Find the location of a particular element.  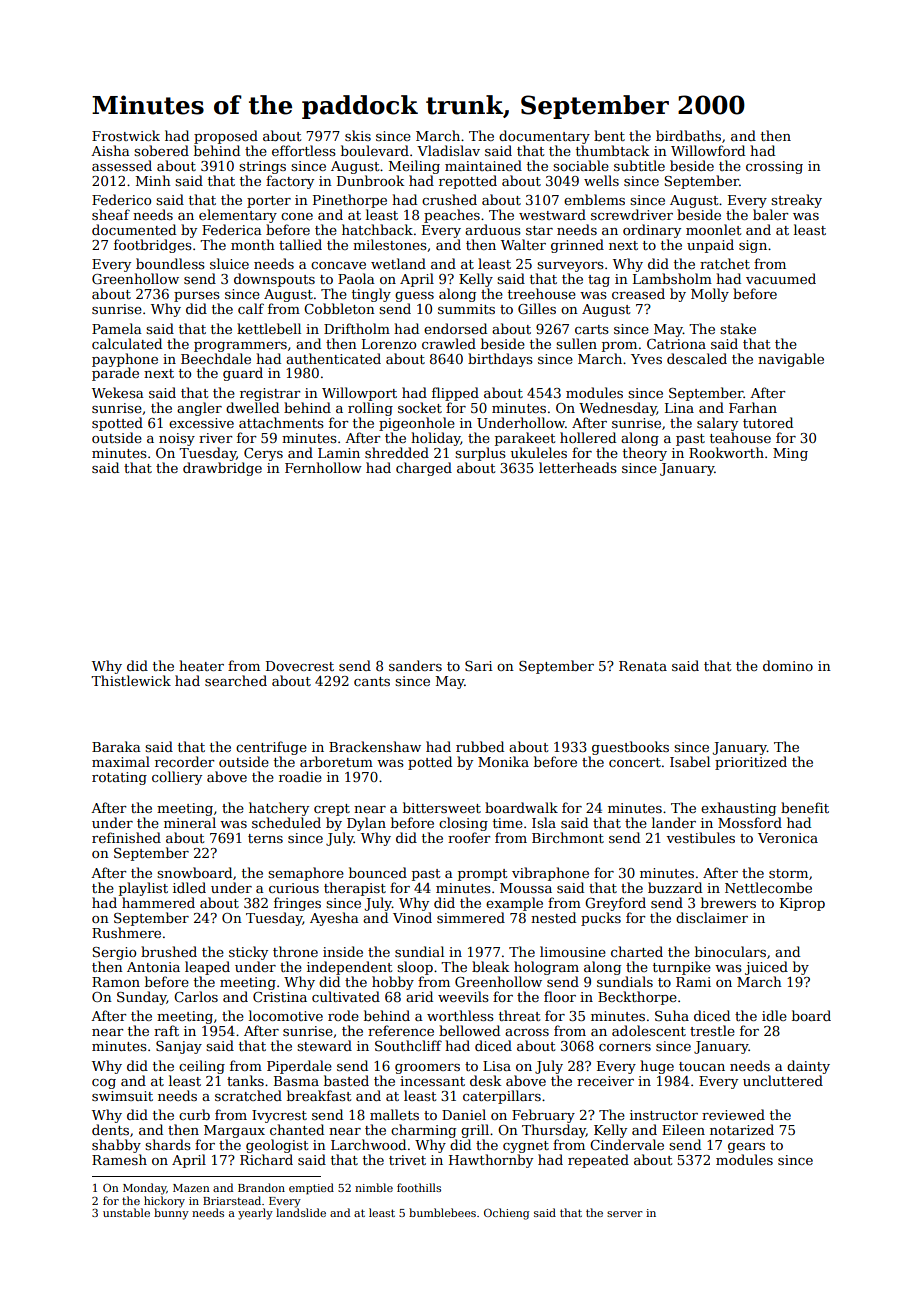

skis is located at coordinates (358, 135).
